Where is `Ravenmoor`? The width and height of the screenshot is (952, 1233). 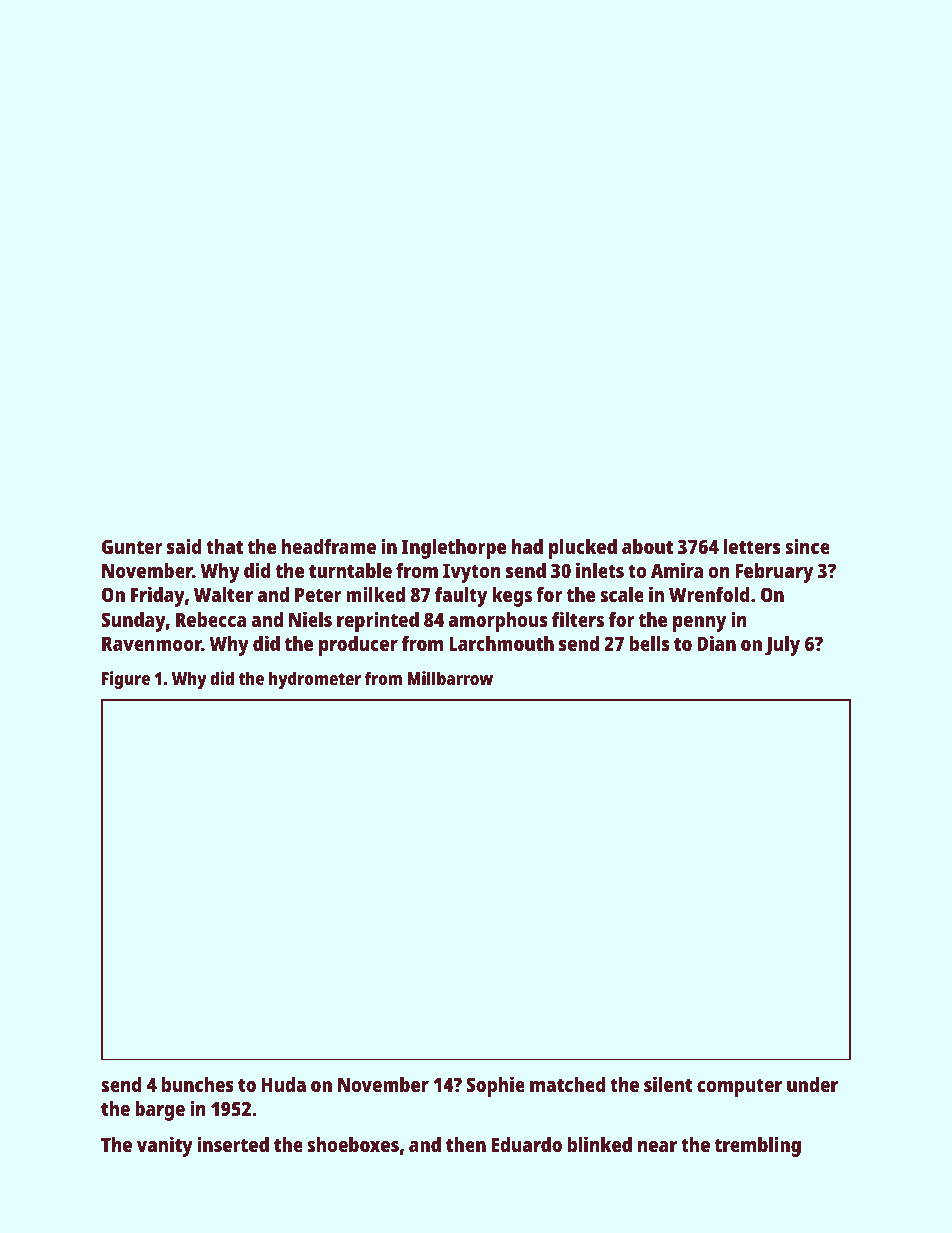
Ravenmoor is located at coordinates (152, 644).
